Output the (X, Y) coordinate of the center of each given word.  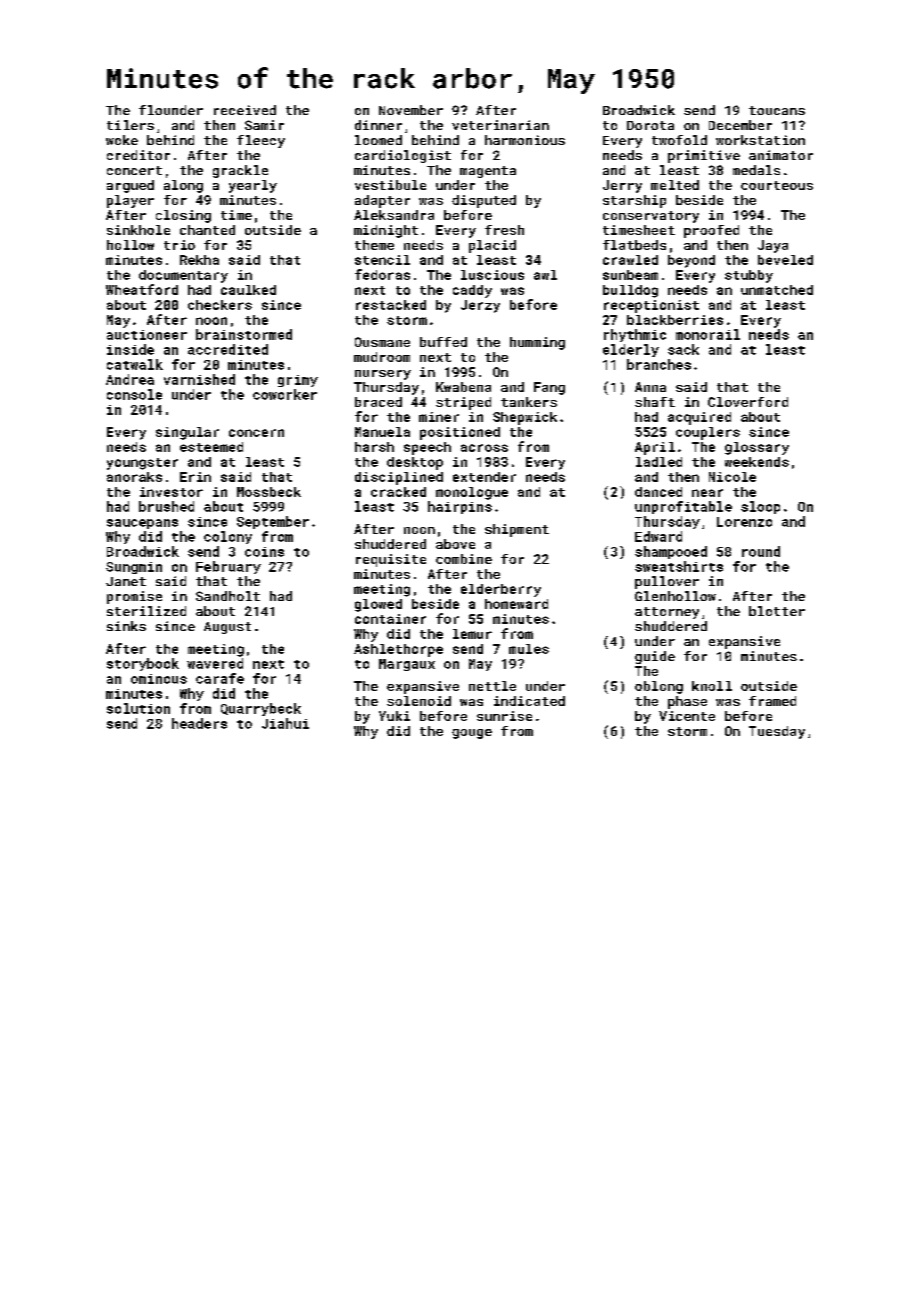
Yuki (394, 716)
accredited (228, 349)
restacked (391, 305)
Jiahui (285, 723)
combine (464, 559)
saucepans (142, 524)
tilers (130, 125)
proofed (711, 231)
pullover (667, 582)
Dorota (650, 125)
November (411, 110)
